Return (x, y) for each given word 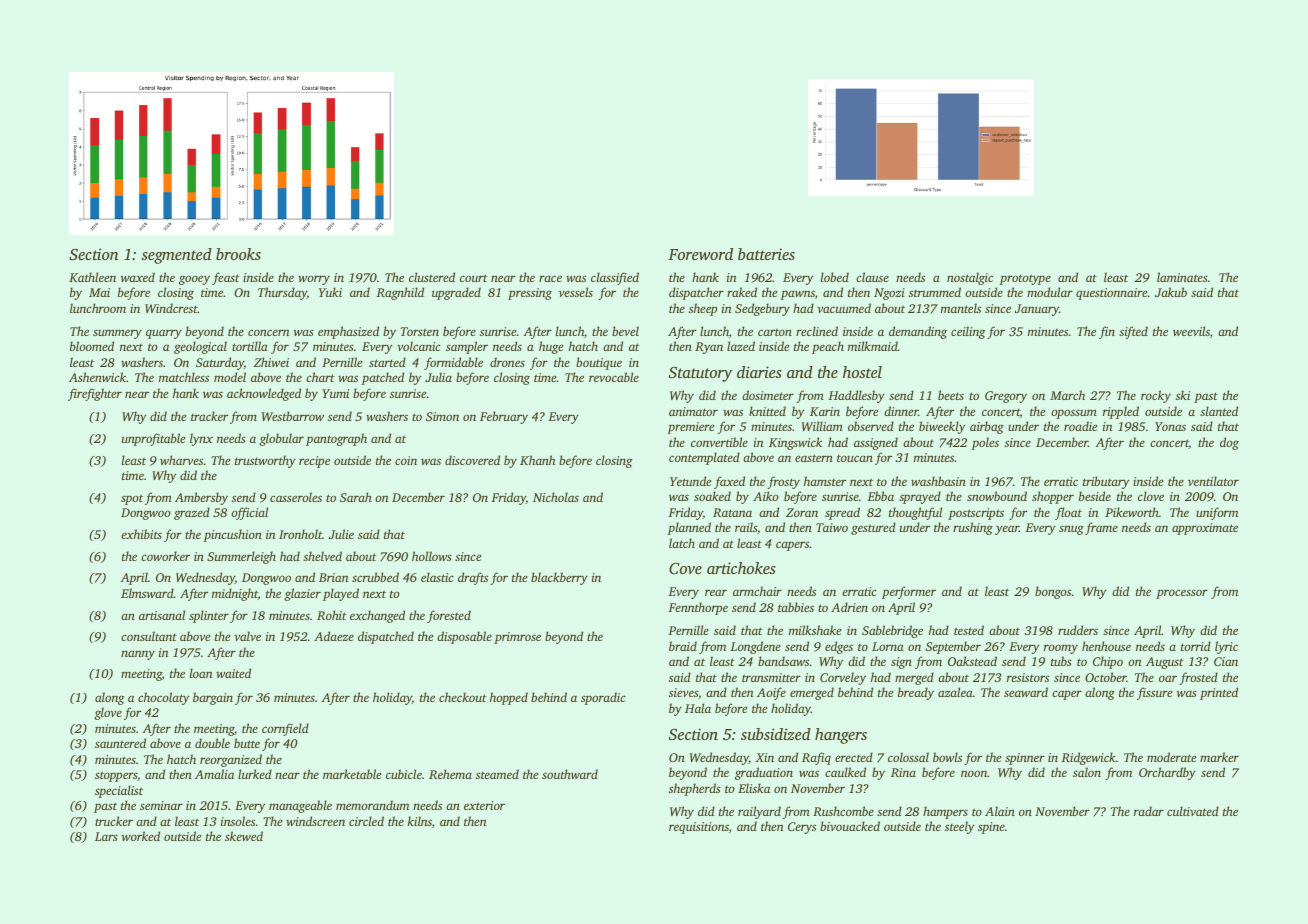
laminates (1182, 277)
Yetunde (690, 481)
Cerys (802, 828)
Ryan (709, 348)
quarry (164, 334)
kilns (420, 821)
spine (991, 828)
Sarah (356, 497)
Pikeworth (1132, 512)
